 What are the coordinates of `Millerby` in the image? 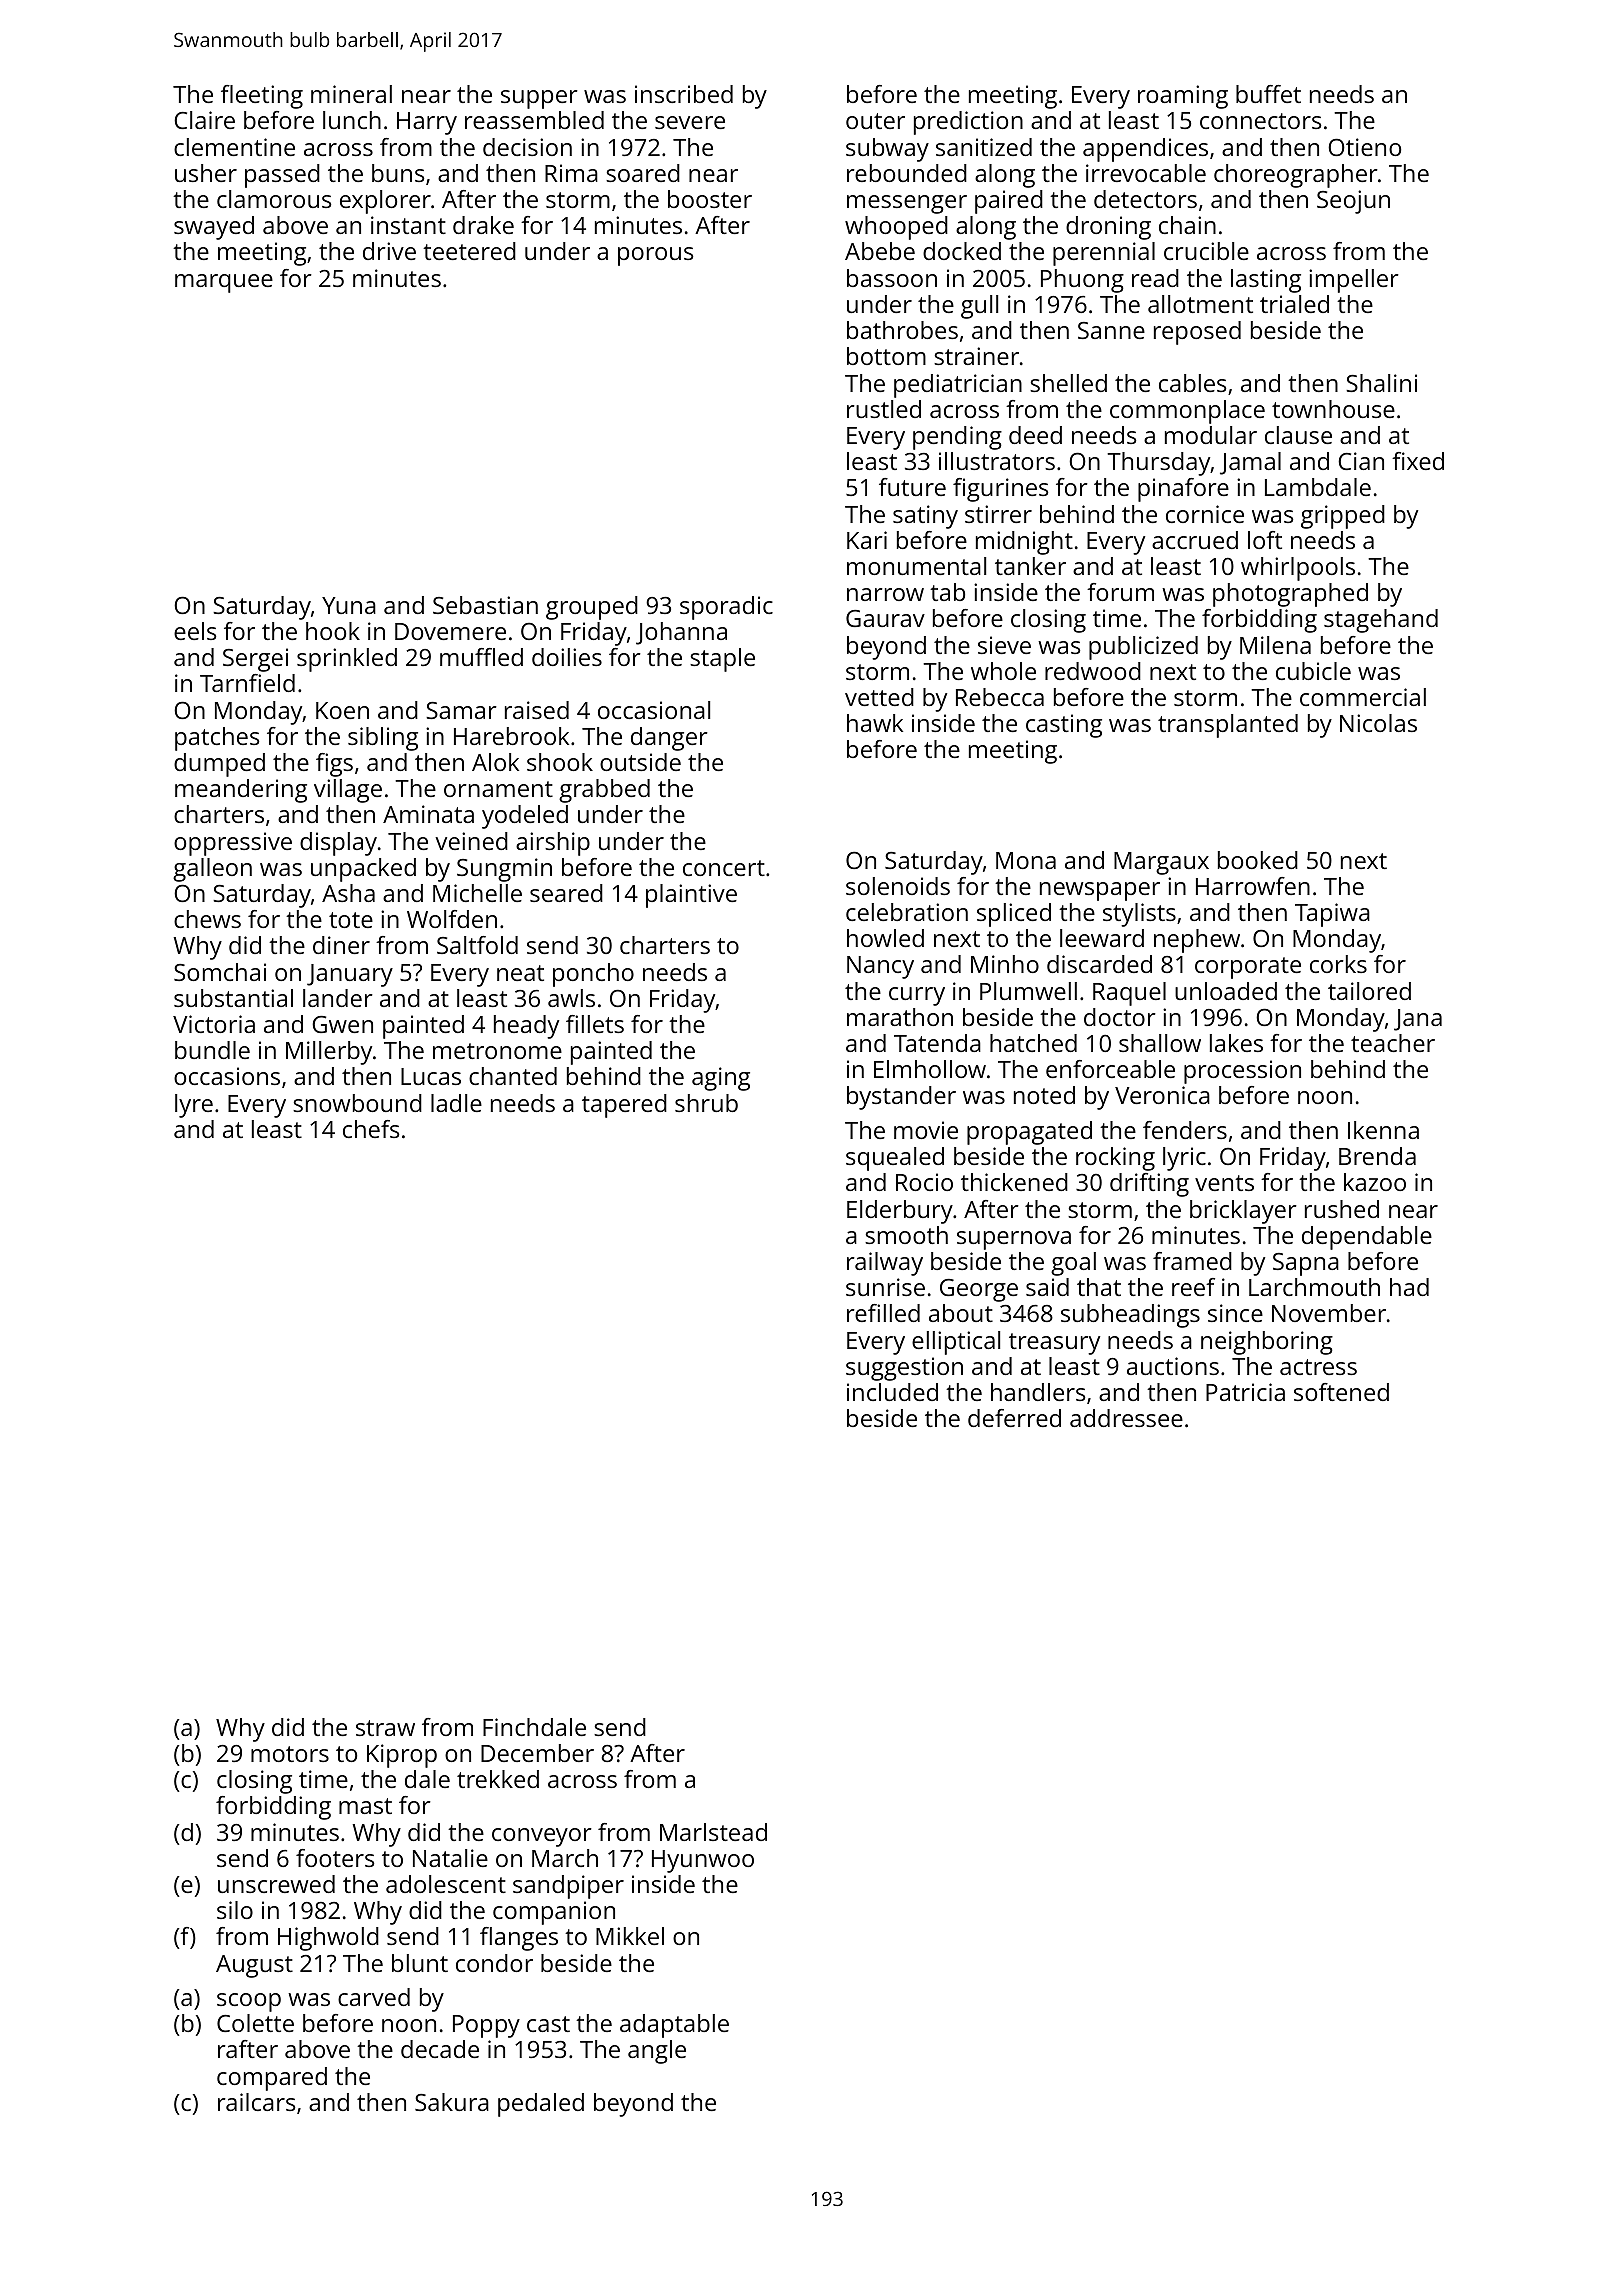 It's located at (329, 1053).
